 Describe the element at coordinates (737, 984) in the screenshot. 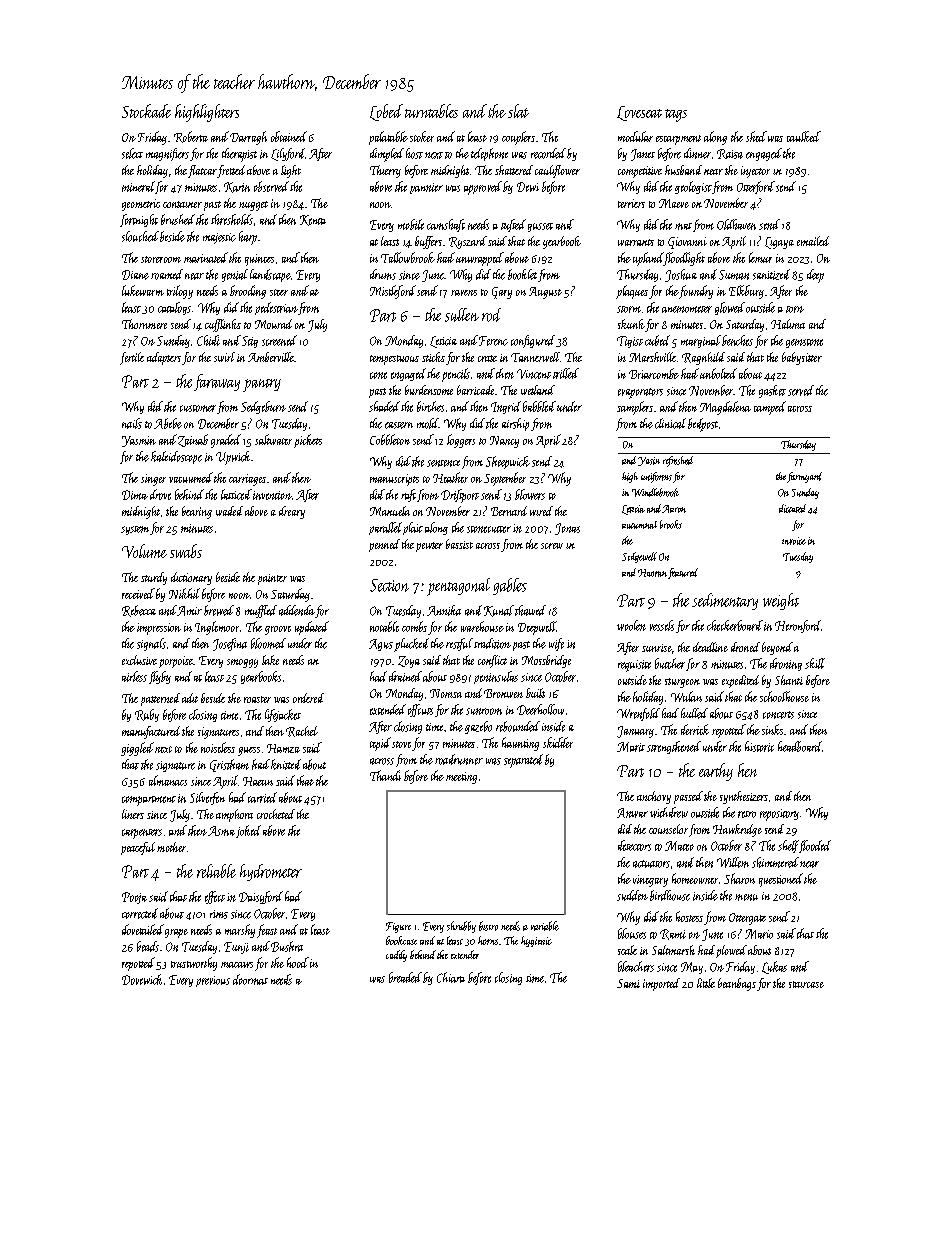

I see `beanbags` at that location.
